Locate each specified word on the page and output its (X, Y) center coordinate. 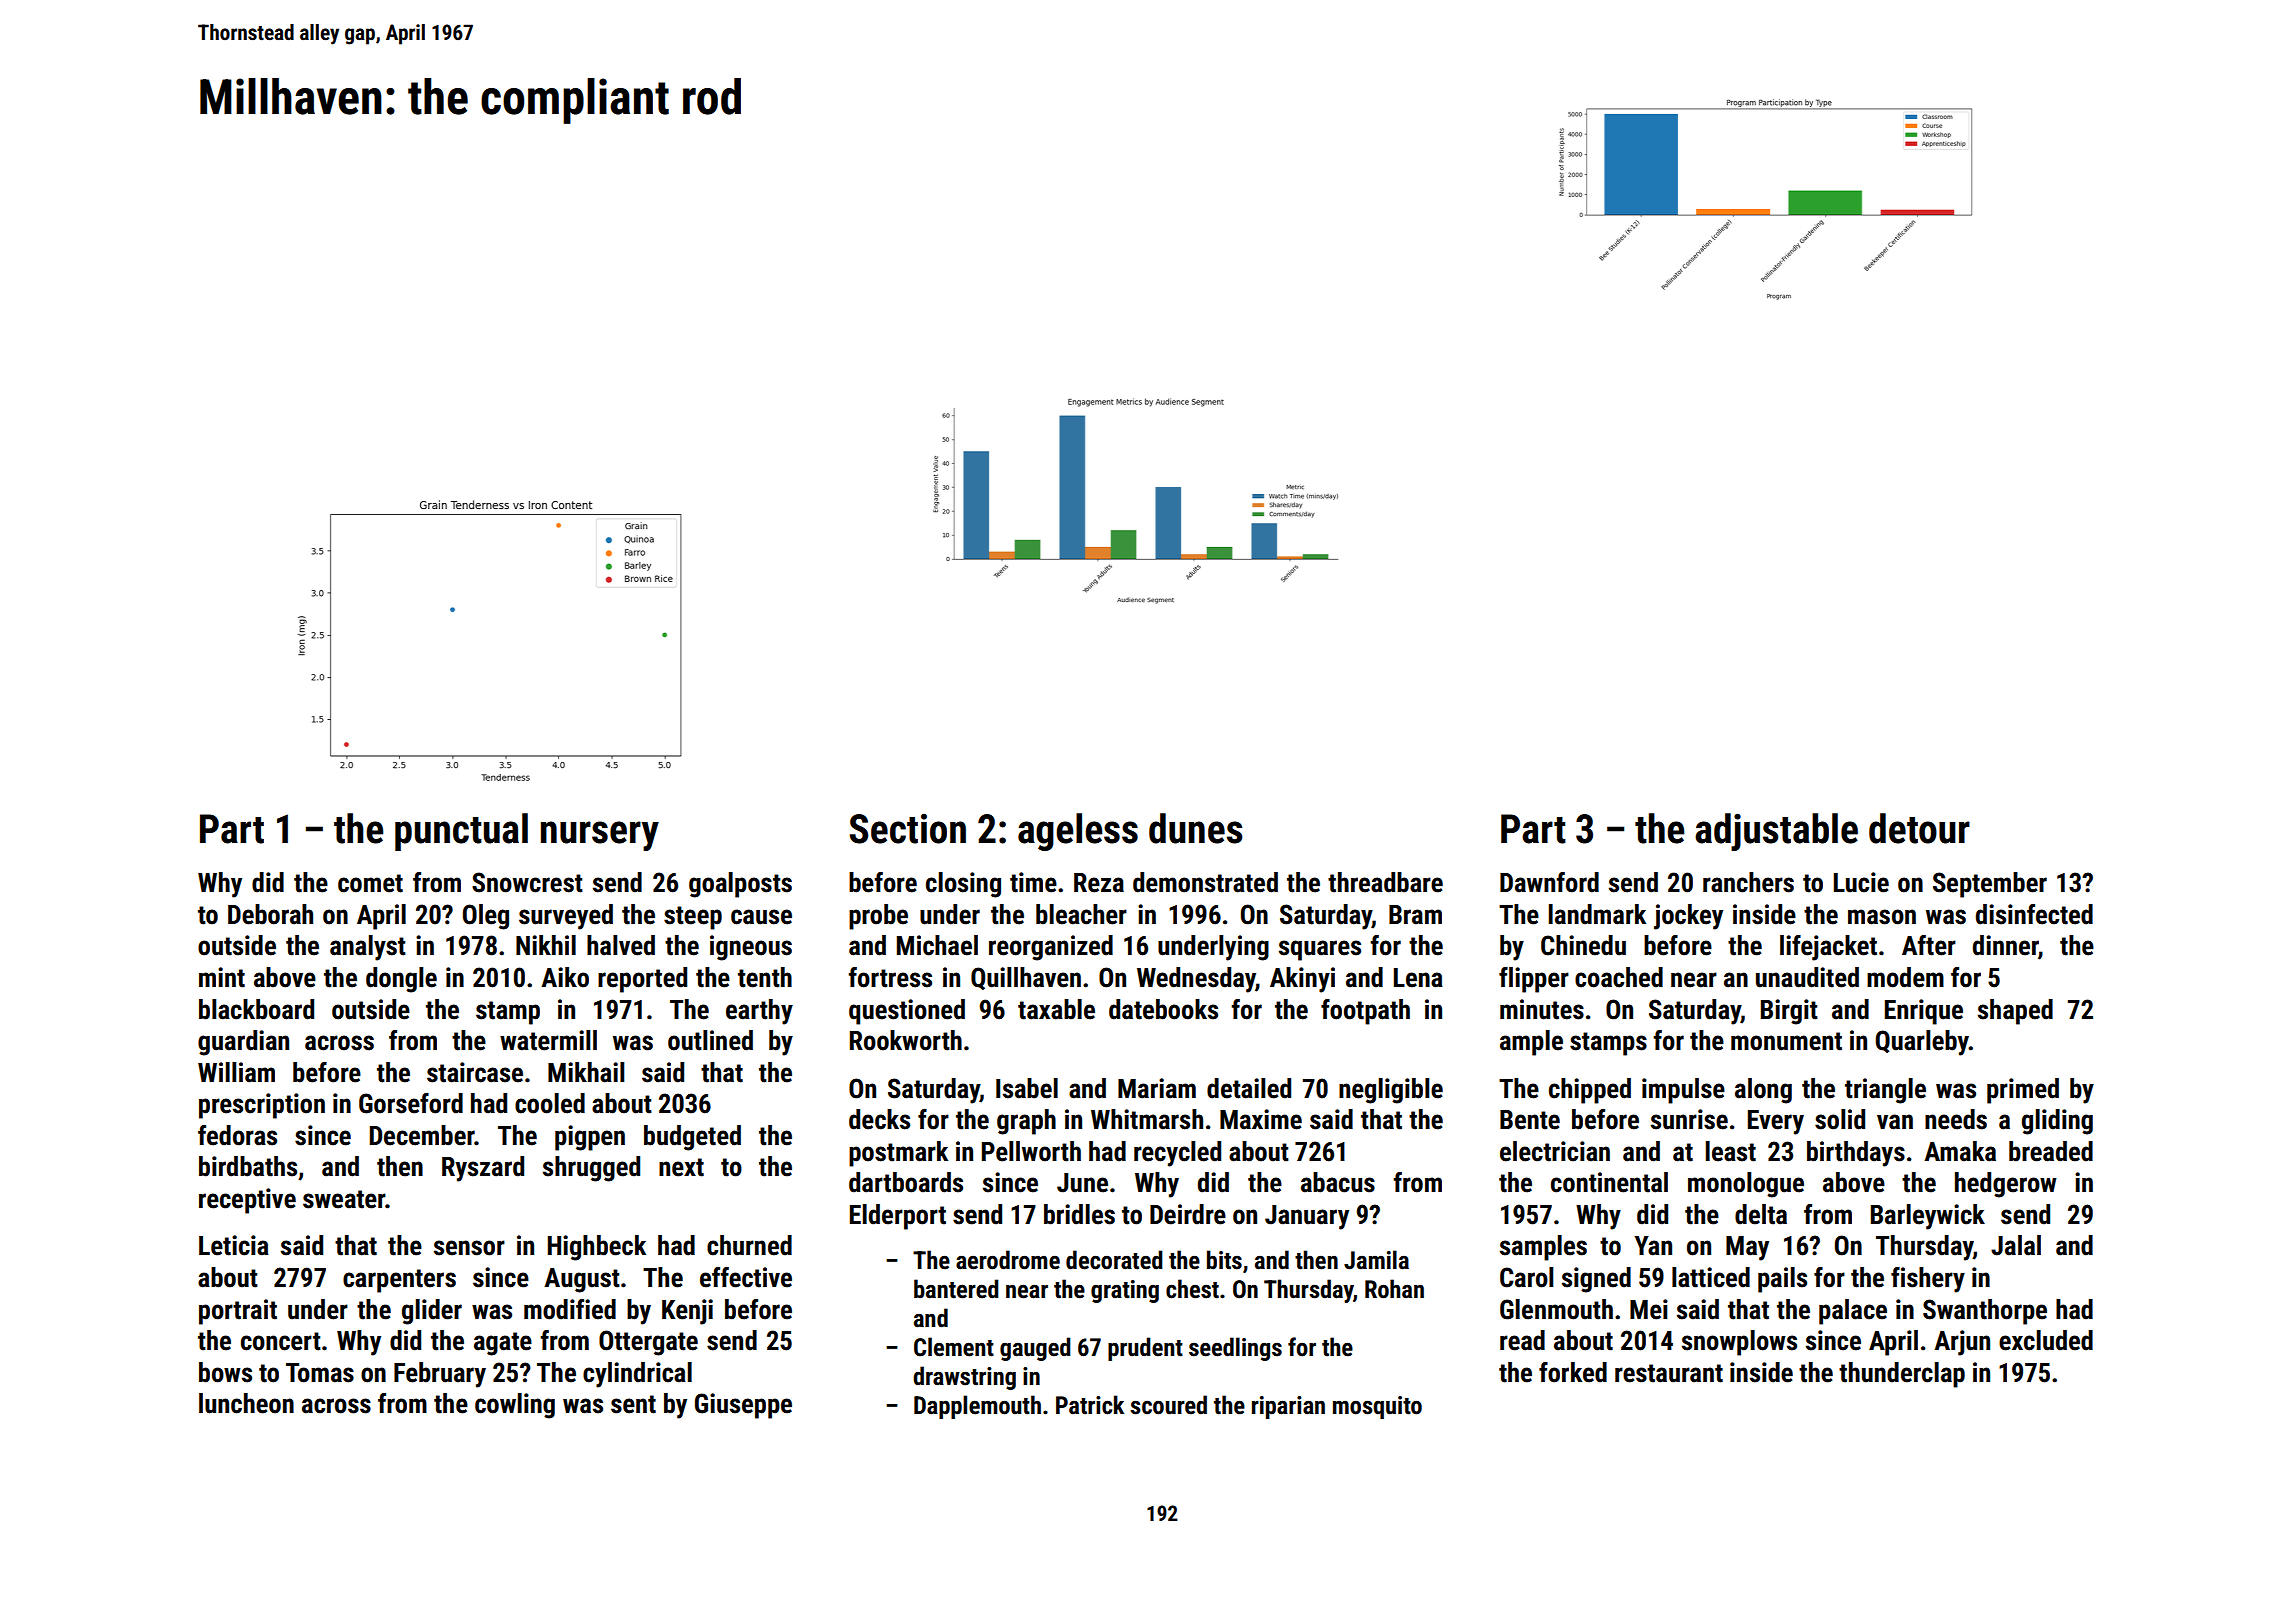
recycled (1177, 1154)
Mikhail (586, 1072)
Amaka (1960, 1151)
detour (1919, 828)
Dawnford (1549, 882)
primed (2023, 1091)
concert (281, 1341)
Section (907, 829)
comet (370, 883)
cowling (515, 1406)
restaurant (1669, 1373)
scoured (1168, 1405)
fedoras (237, 1135)
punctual (461, 832)
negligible (1391, 1091)
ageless (1078, 832)
